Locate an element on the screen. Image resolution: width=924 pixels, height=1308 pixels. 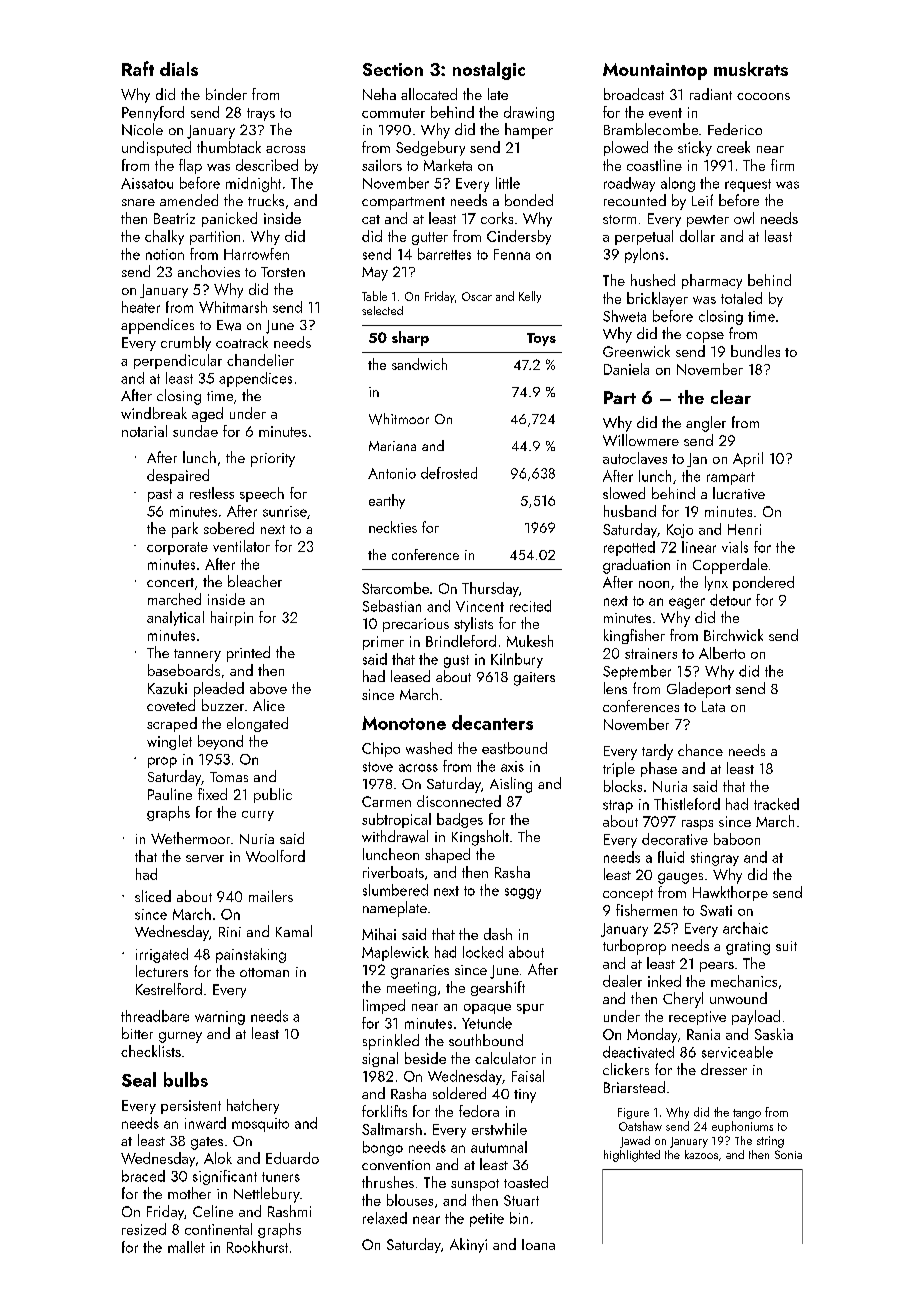
binder is located at coordinates (226, 94).
